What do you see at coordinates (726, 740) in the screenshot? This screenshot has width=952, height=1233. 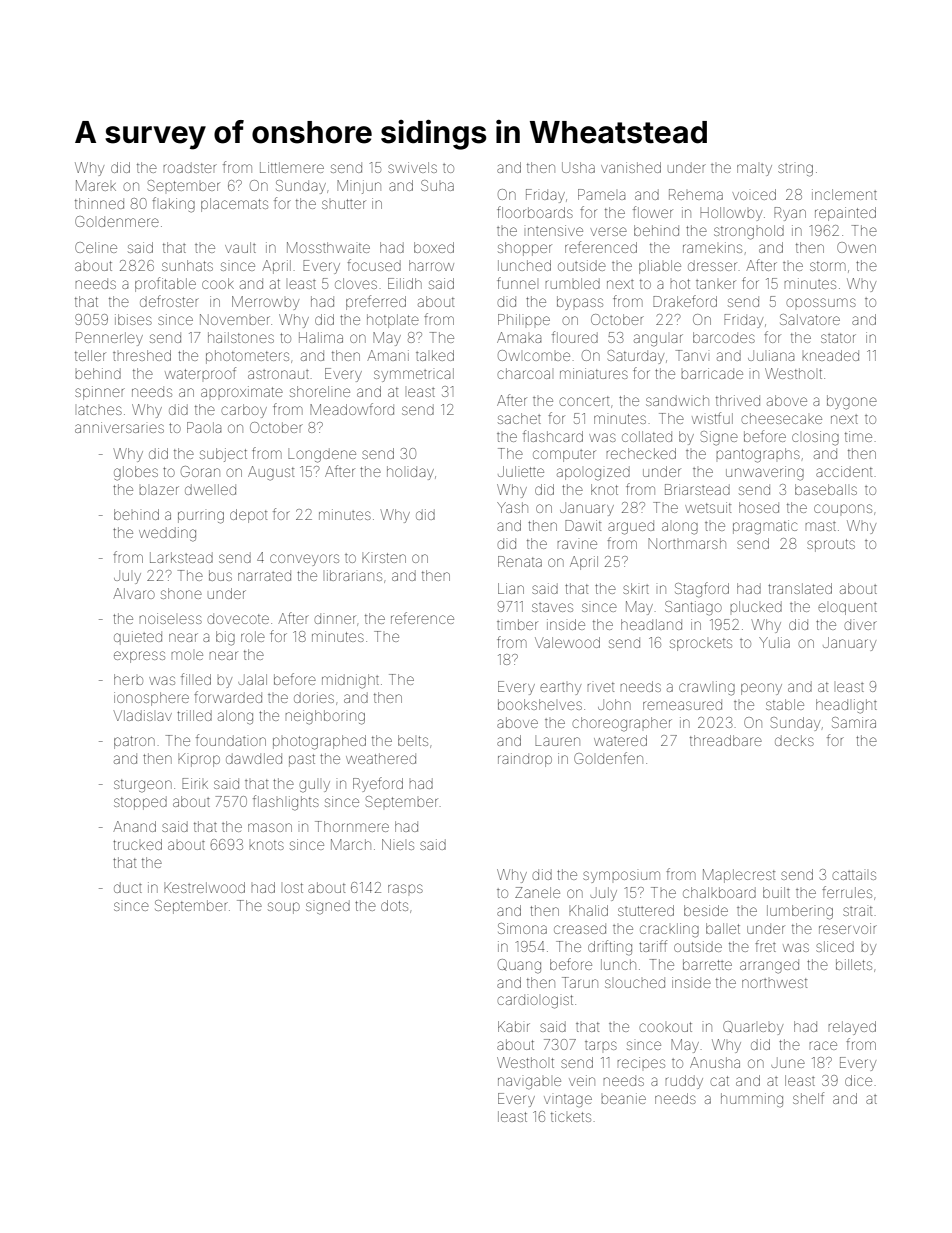 I see `threadbare` at bounding box center [726, 740].
